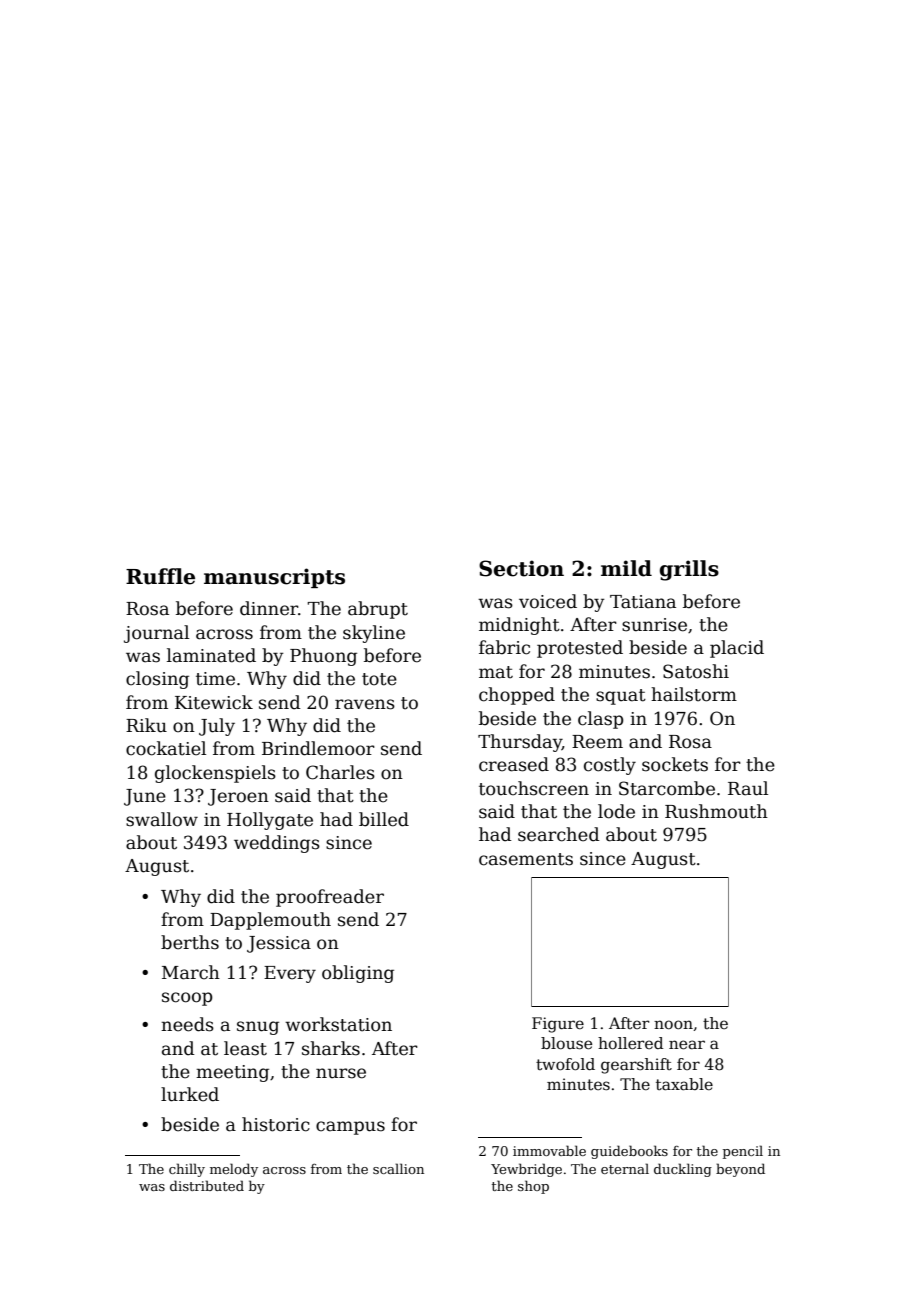 The image size is (908, 1316). What do you see at coordinates (258, 1028) in the image?
I see `snug` at bounding box center [258, 1028].
